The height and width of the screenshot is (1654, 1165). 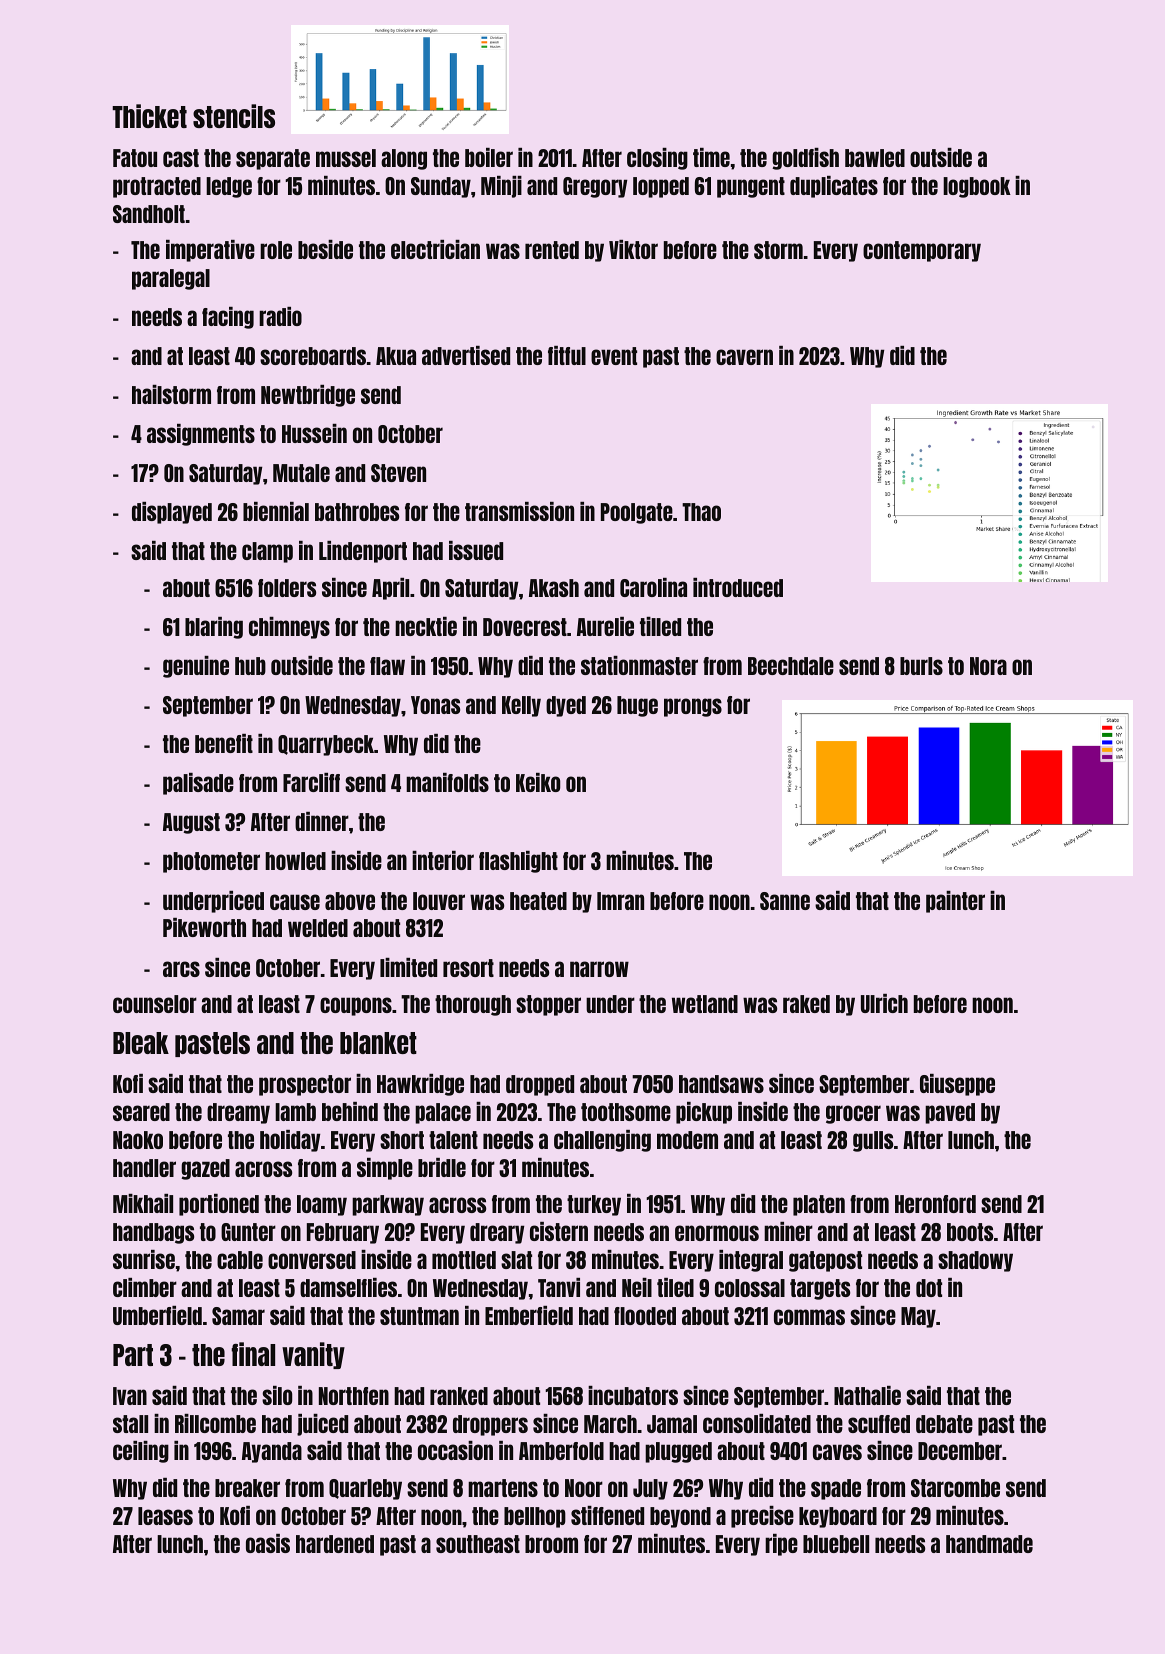 I want to click on simple, so click(x=385, y=1169).
